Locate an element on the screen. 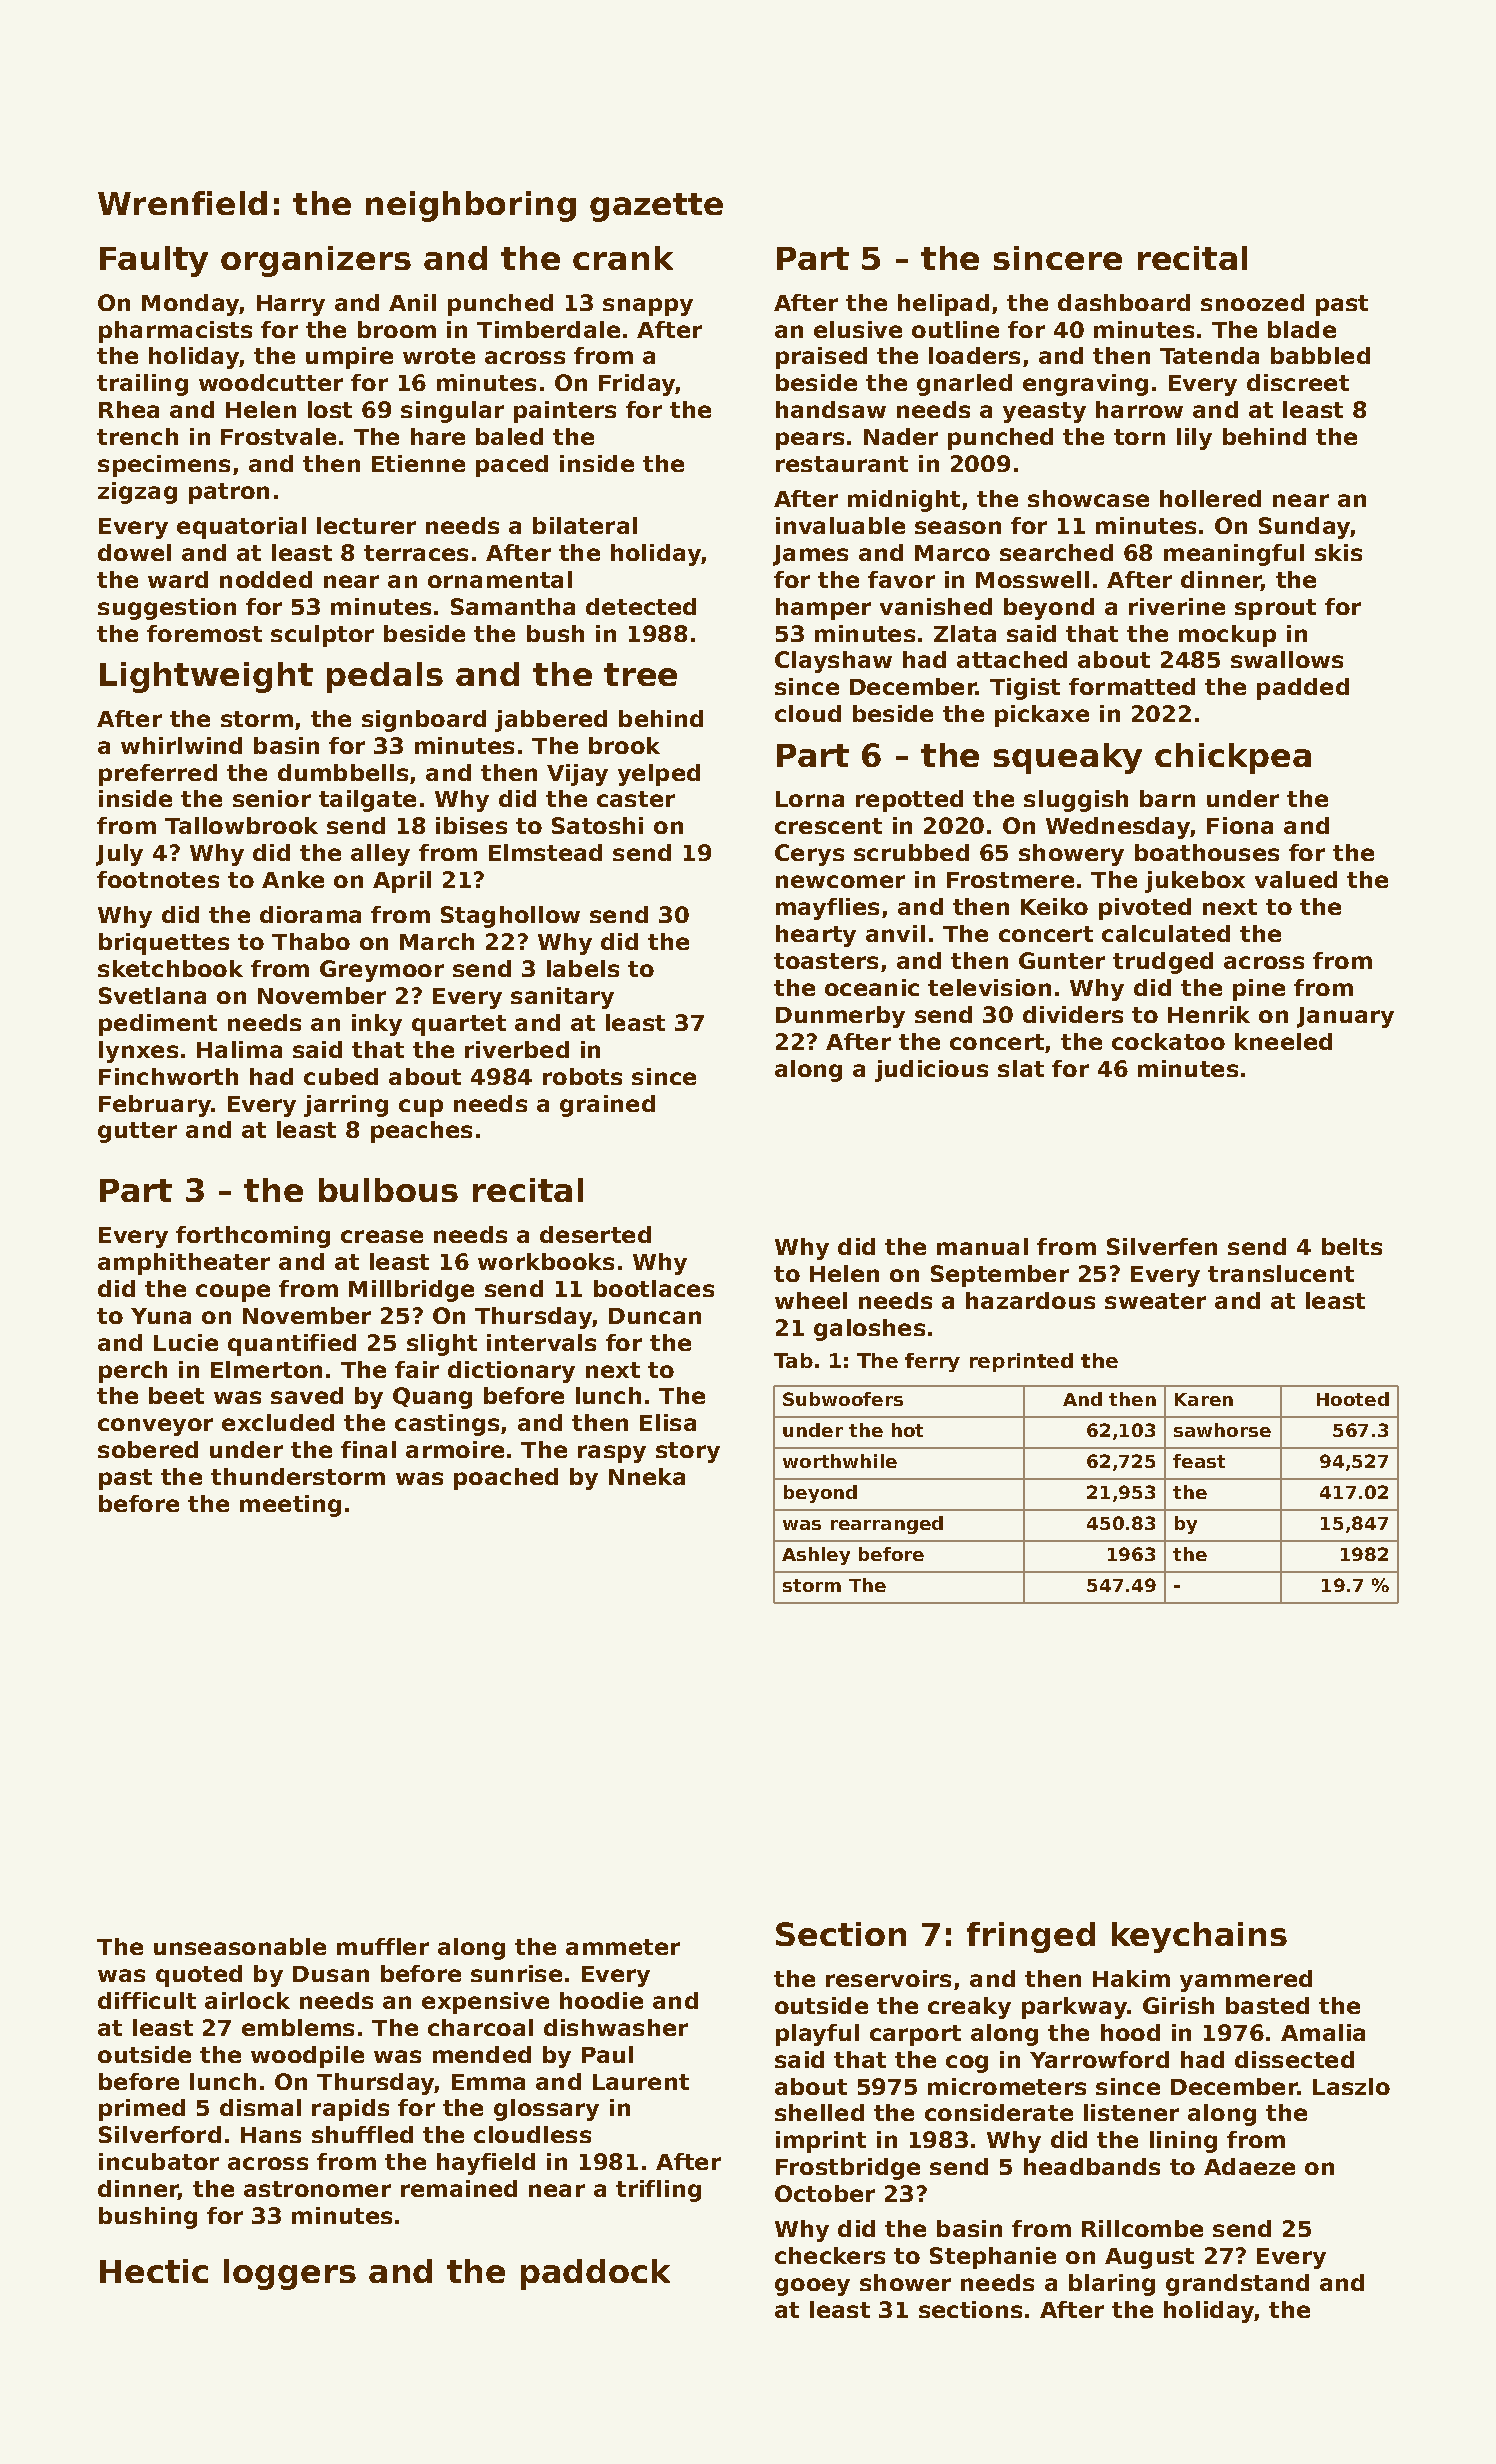  loggers is located at coordinates (290, 2274).
